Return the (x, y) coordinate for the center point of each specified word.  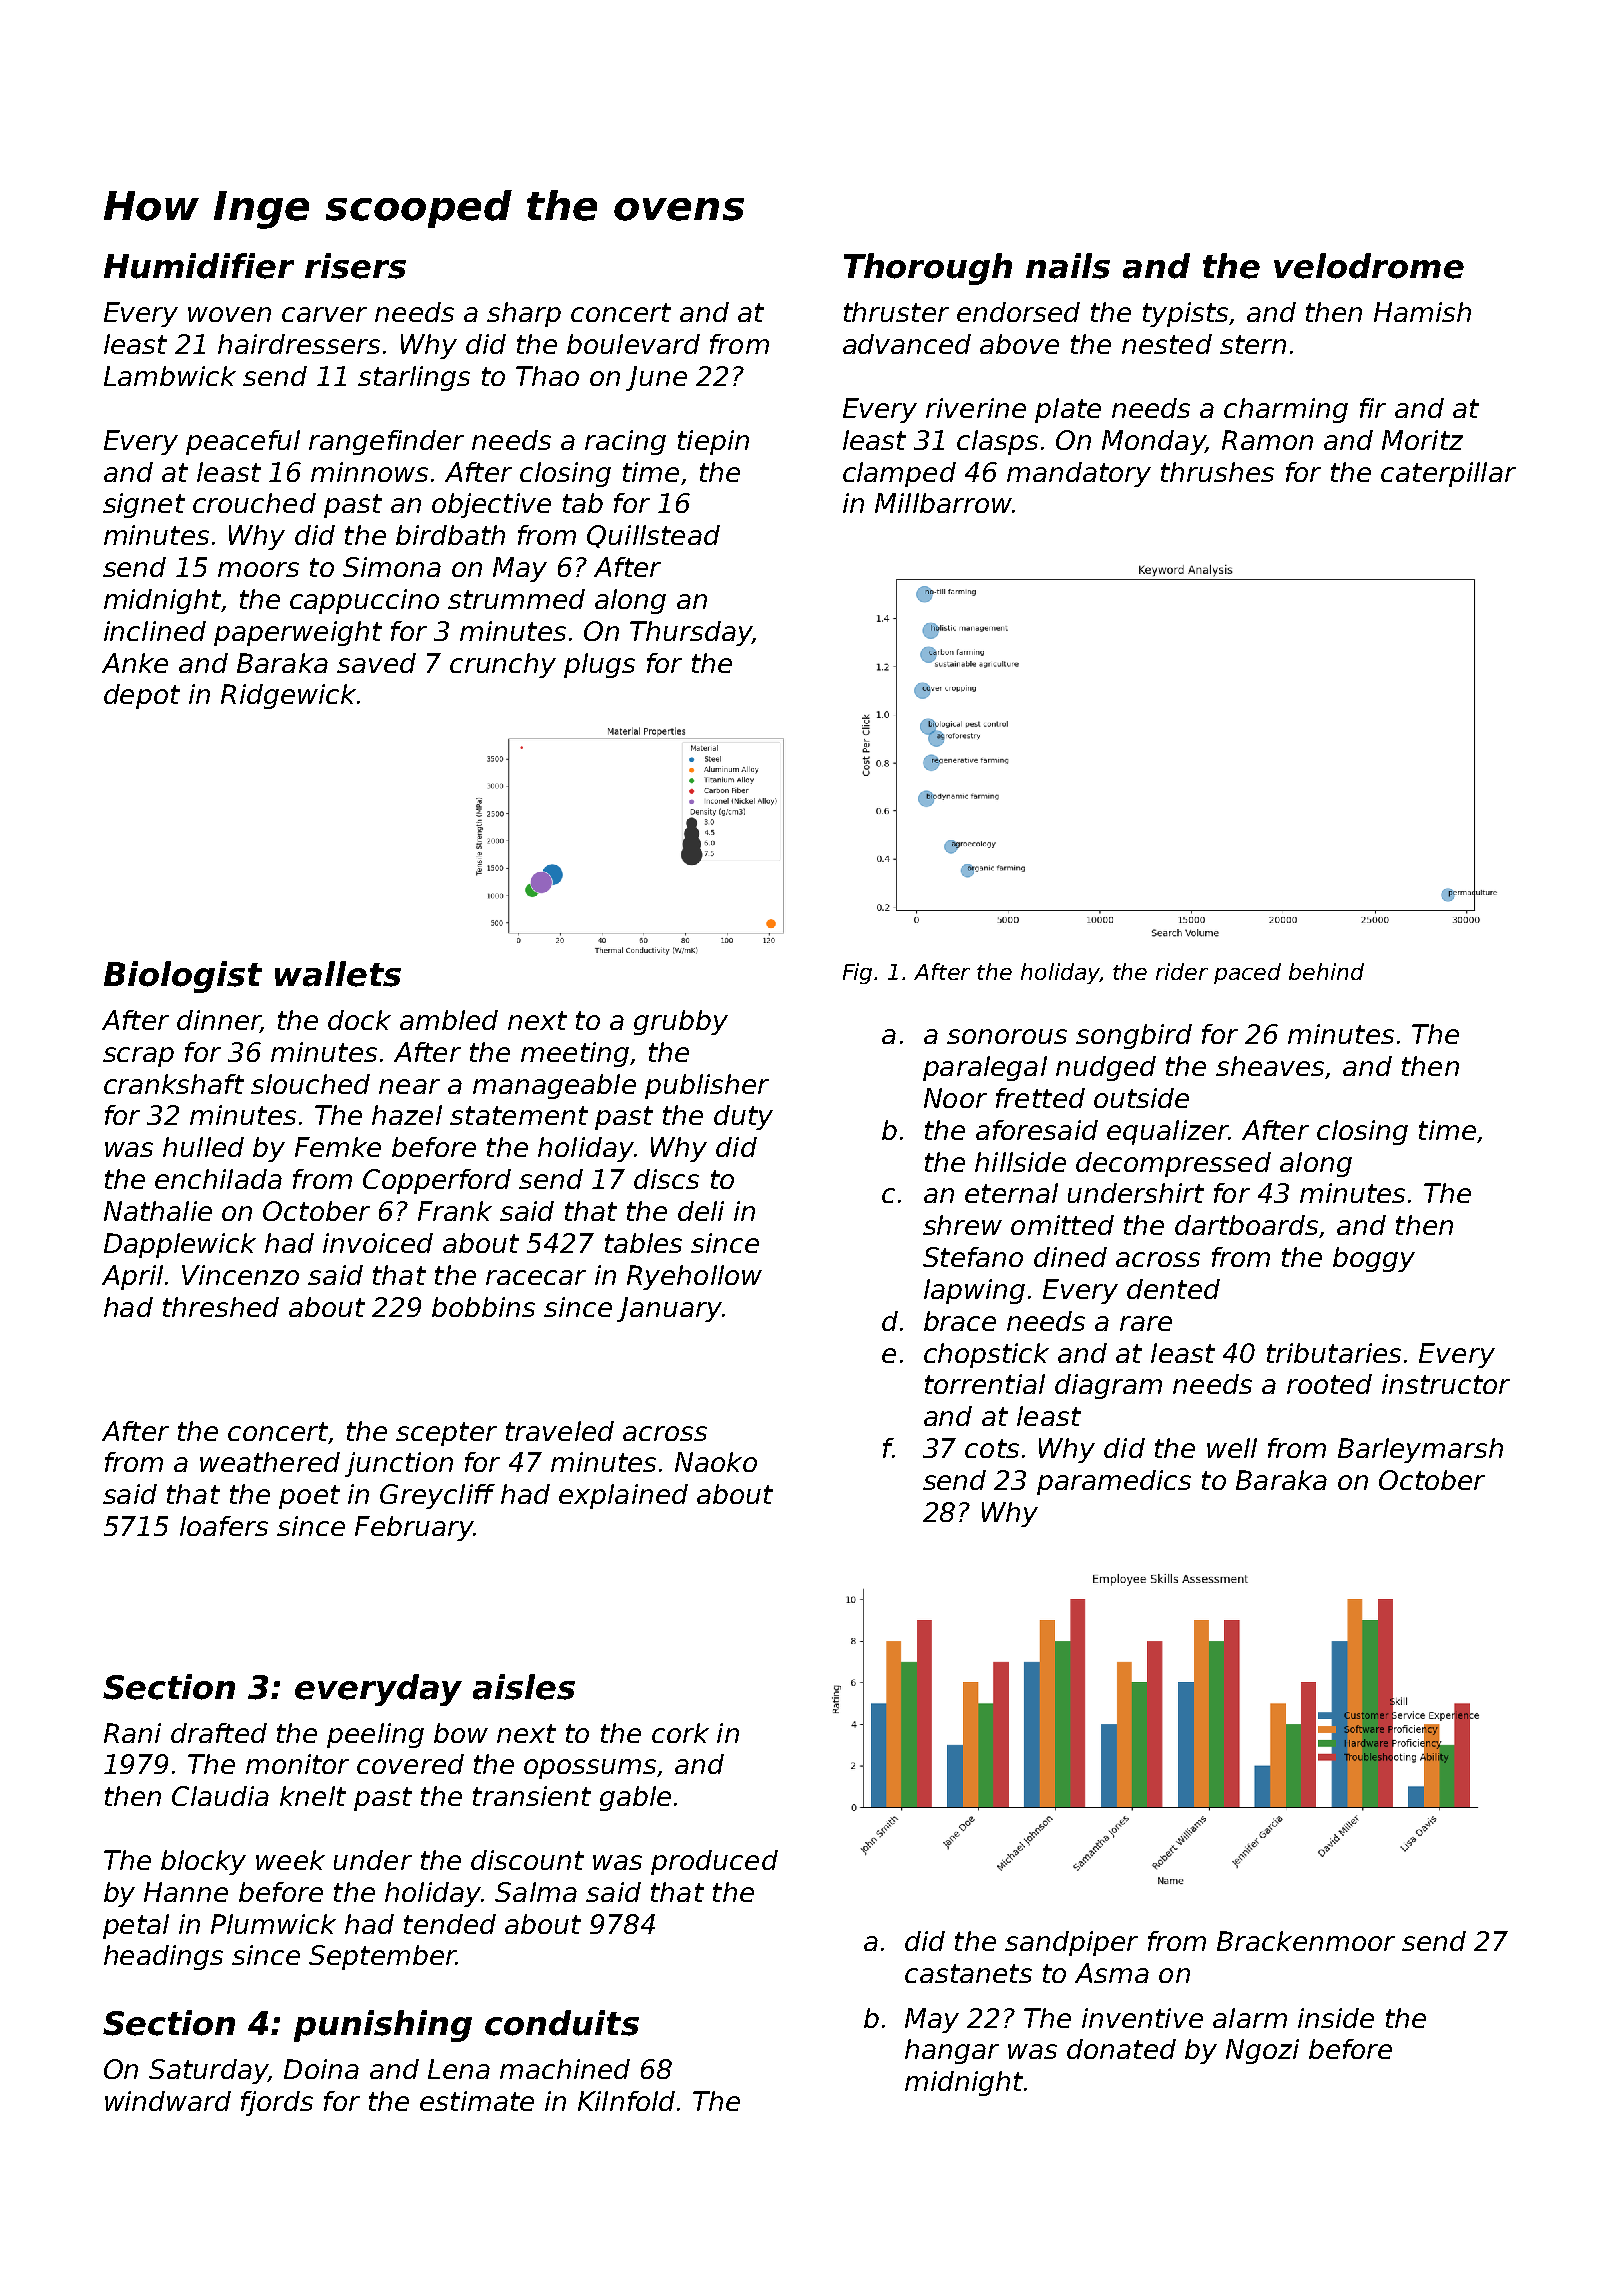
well (1232, 1448)
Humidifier (199, 266)
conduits (562, 2023)
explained (623, 1496)
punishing (383, 2026)
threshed (221, 1307)
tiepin (713, 442)
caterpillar (1448, 474)
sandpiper (1071, 1943)
